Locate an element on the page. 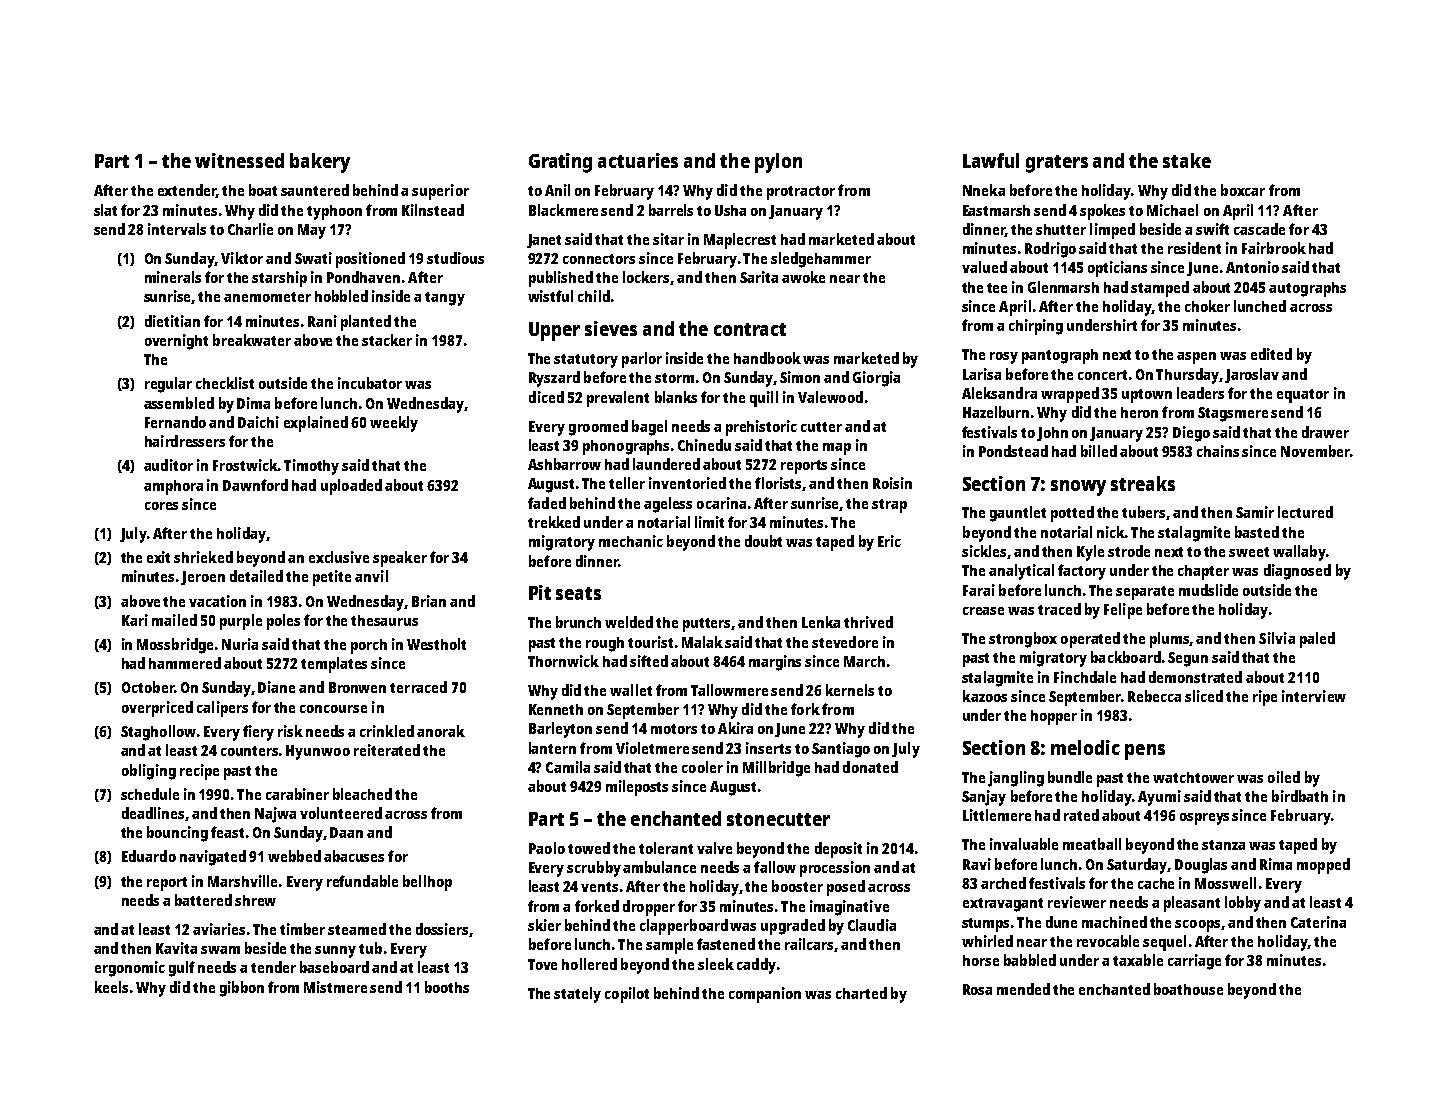  sunny is located at coordinates (335, 952).
